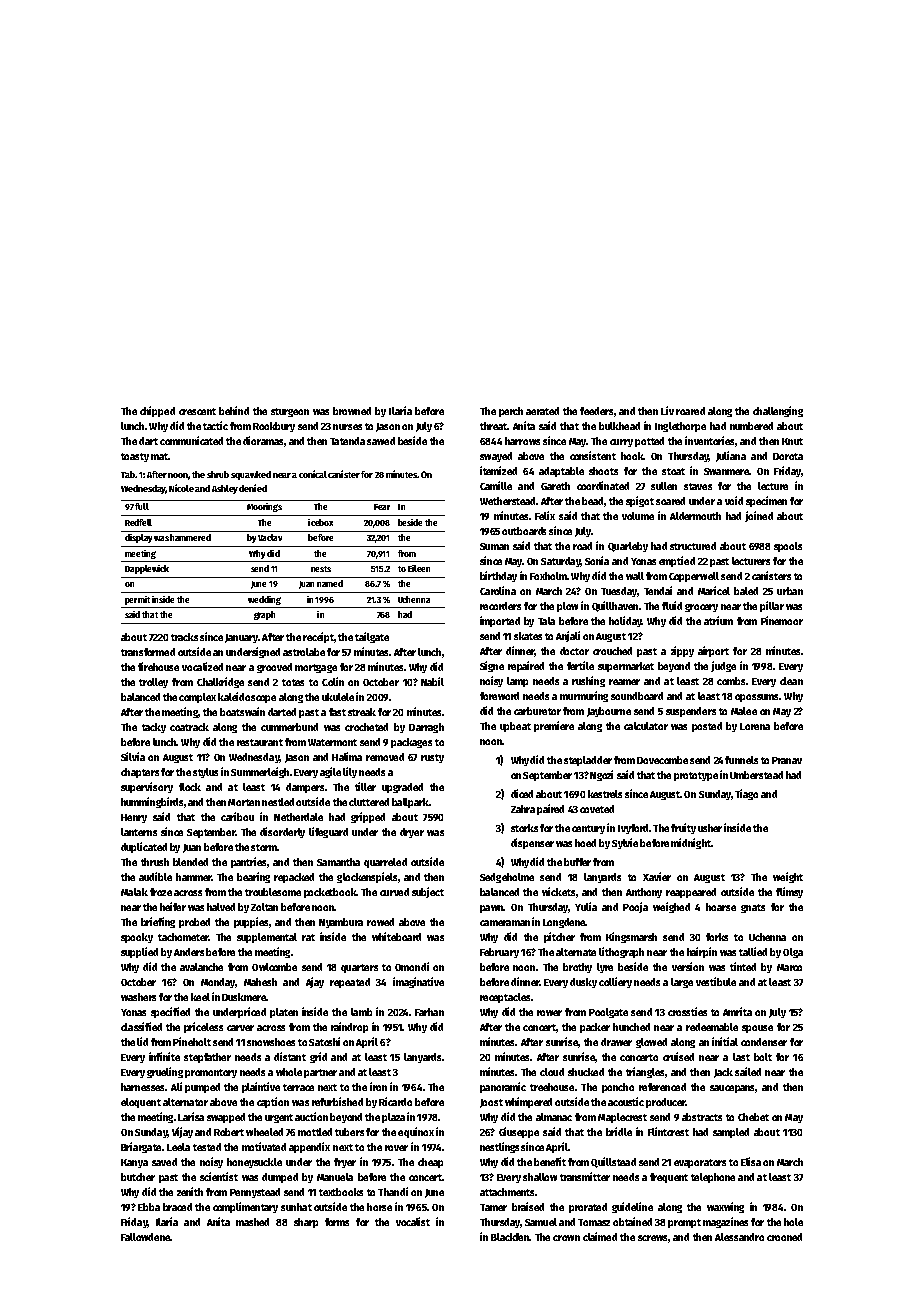 This screenshot has height=1308, width=924. What do you see at coordinates (494, 546) in the screenshot?
I see `Suman` at bounding box center [494, 546].
